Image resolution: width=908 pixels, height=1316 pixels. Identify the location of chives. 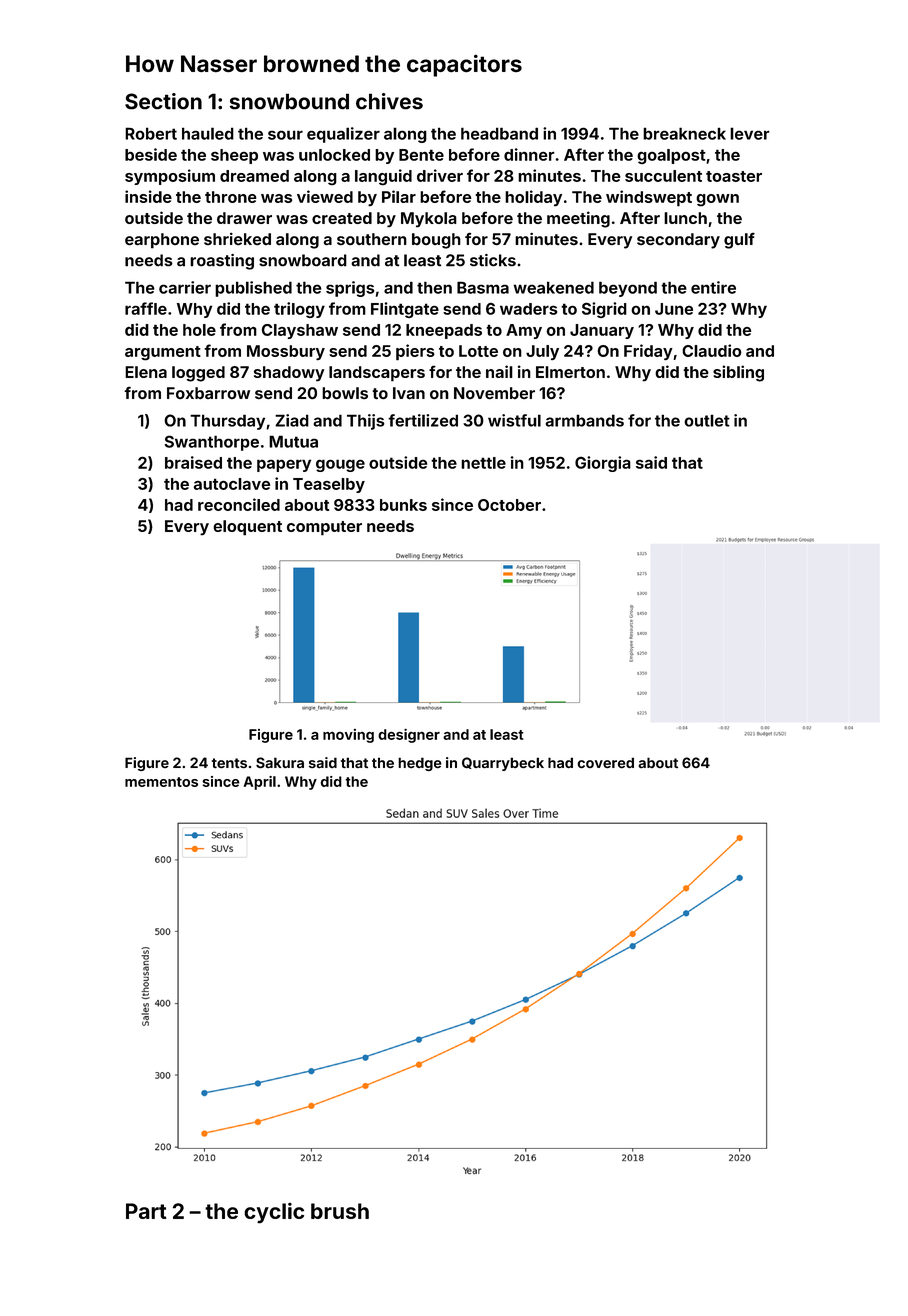
(389, 101).
